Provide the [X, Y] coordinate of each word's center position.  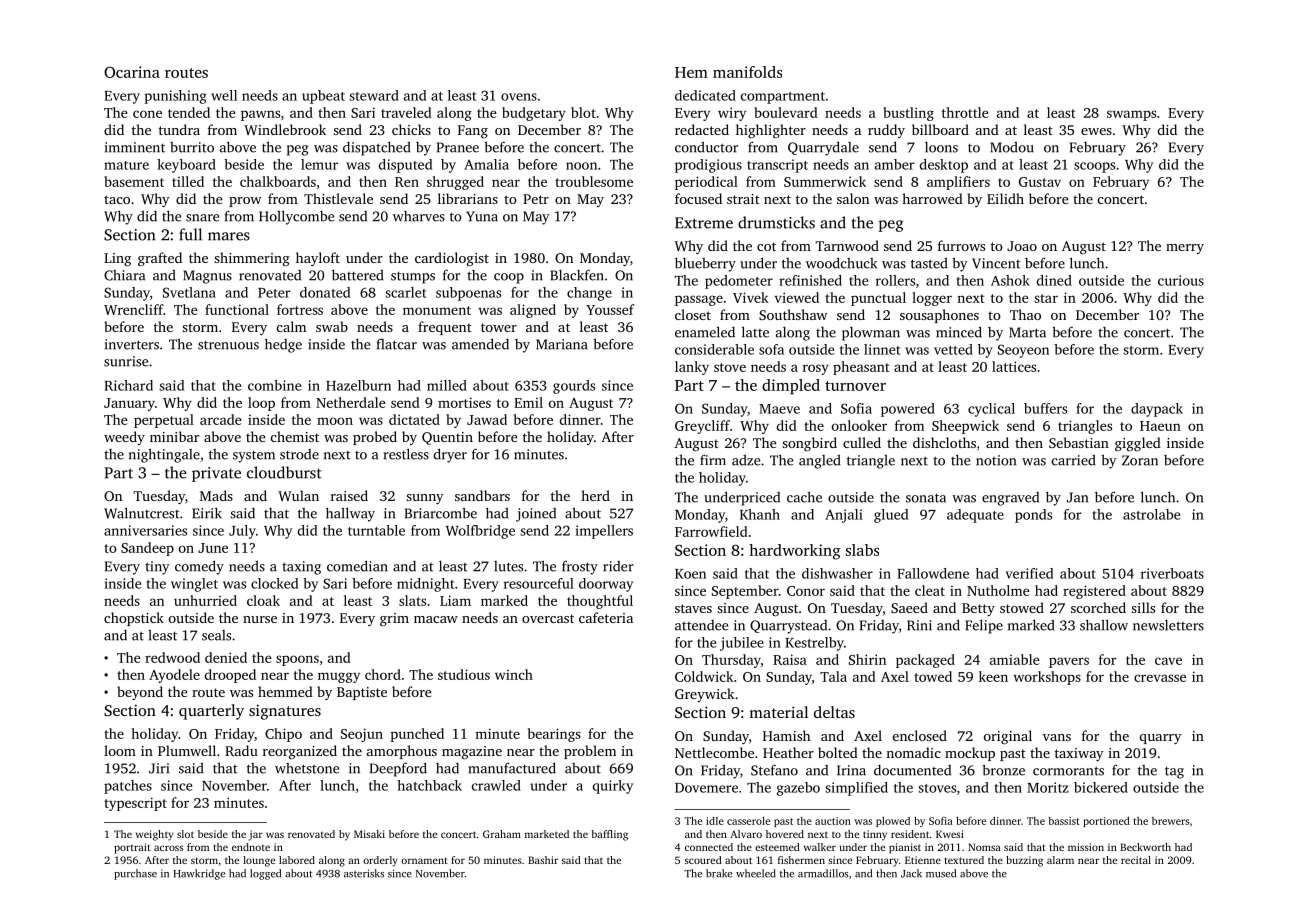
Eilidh [1005, 198]
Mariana [562, 344]
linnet [882, 349]
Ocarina [132, 72]
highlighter [771, 131]
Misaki [369, 834]
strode [299, 454]
